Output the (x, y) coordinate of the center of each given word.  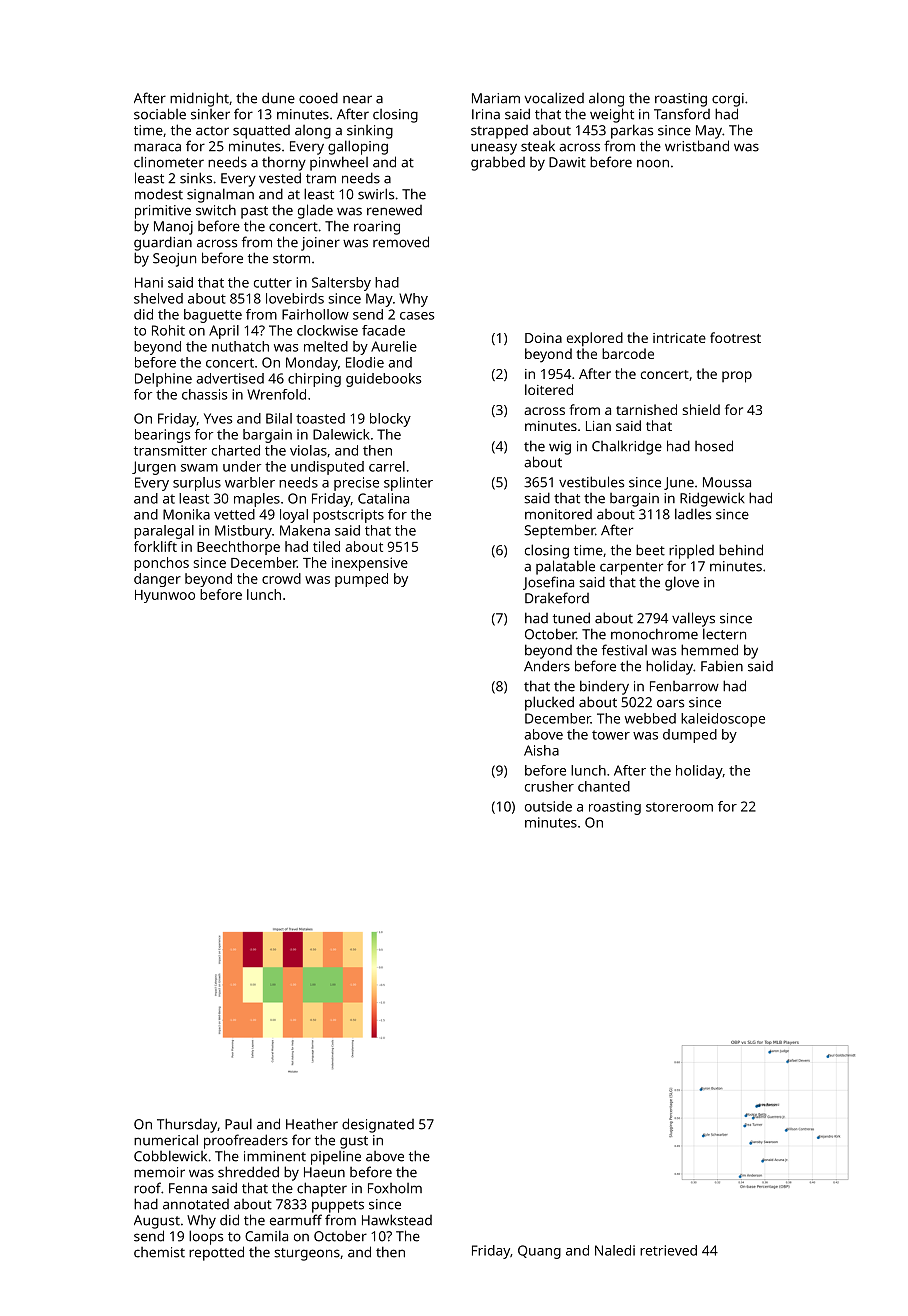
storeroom (679, 807)
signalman (220, 195)
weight (612, 115)
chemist (159, 1252)
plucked (549, 703)
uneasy (494, 149)
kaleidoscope (723, 720)
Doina (543, 338)
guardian (163, 243)
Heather (312, 1124)
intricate (679, 338)
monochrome (654, 634)
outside (548, 806)
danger (157, 580)
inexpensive (370, 564)
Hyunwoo (165, 596)
